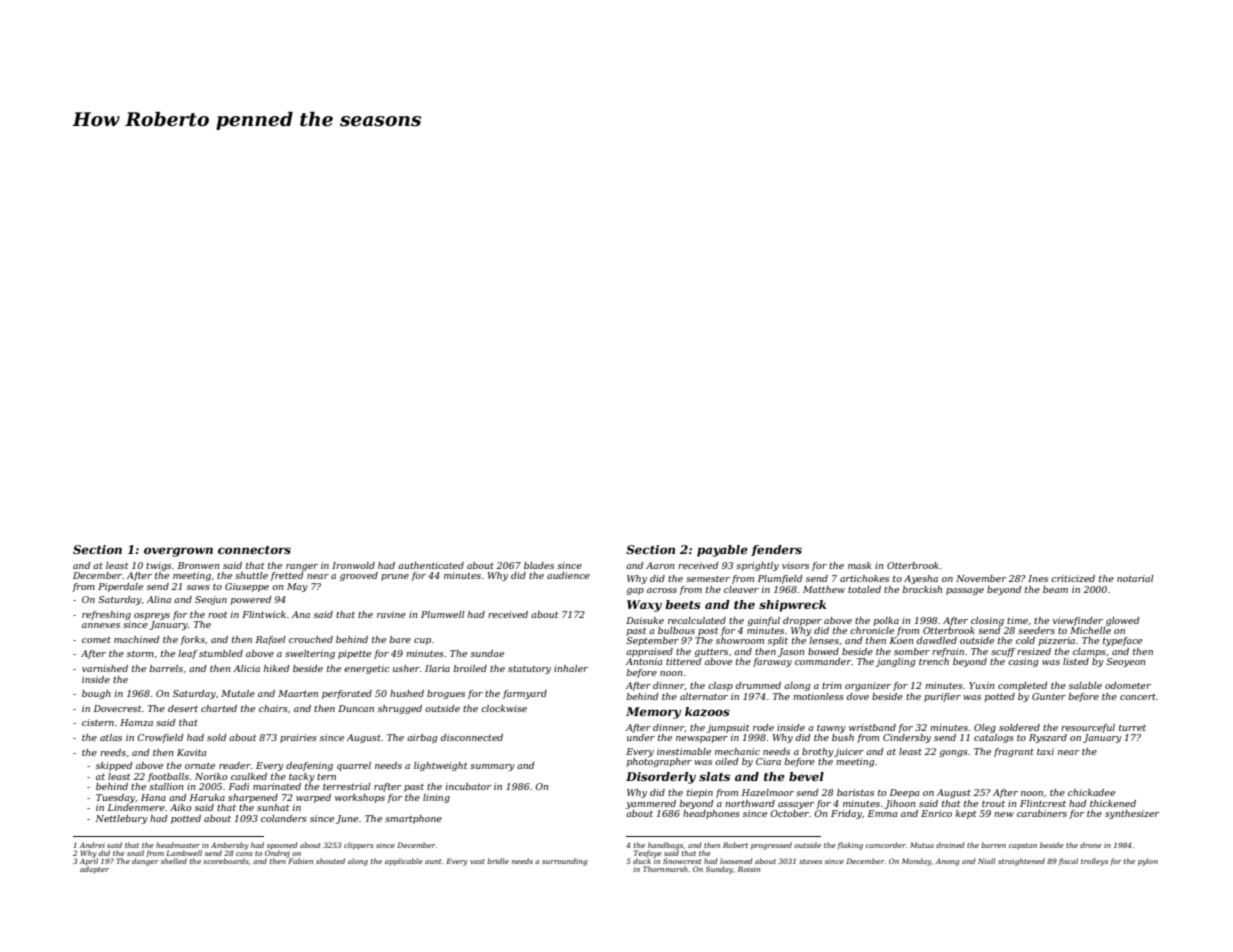 The width and height of the image is (1233, 952). What do you see at coordinates (226, 861) in the image?
I see `scoreboards` at bounding box center [226, 861].
